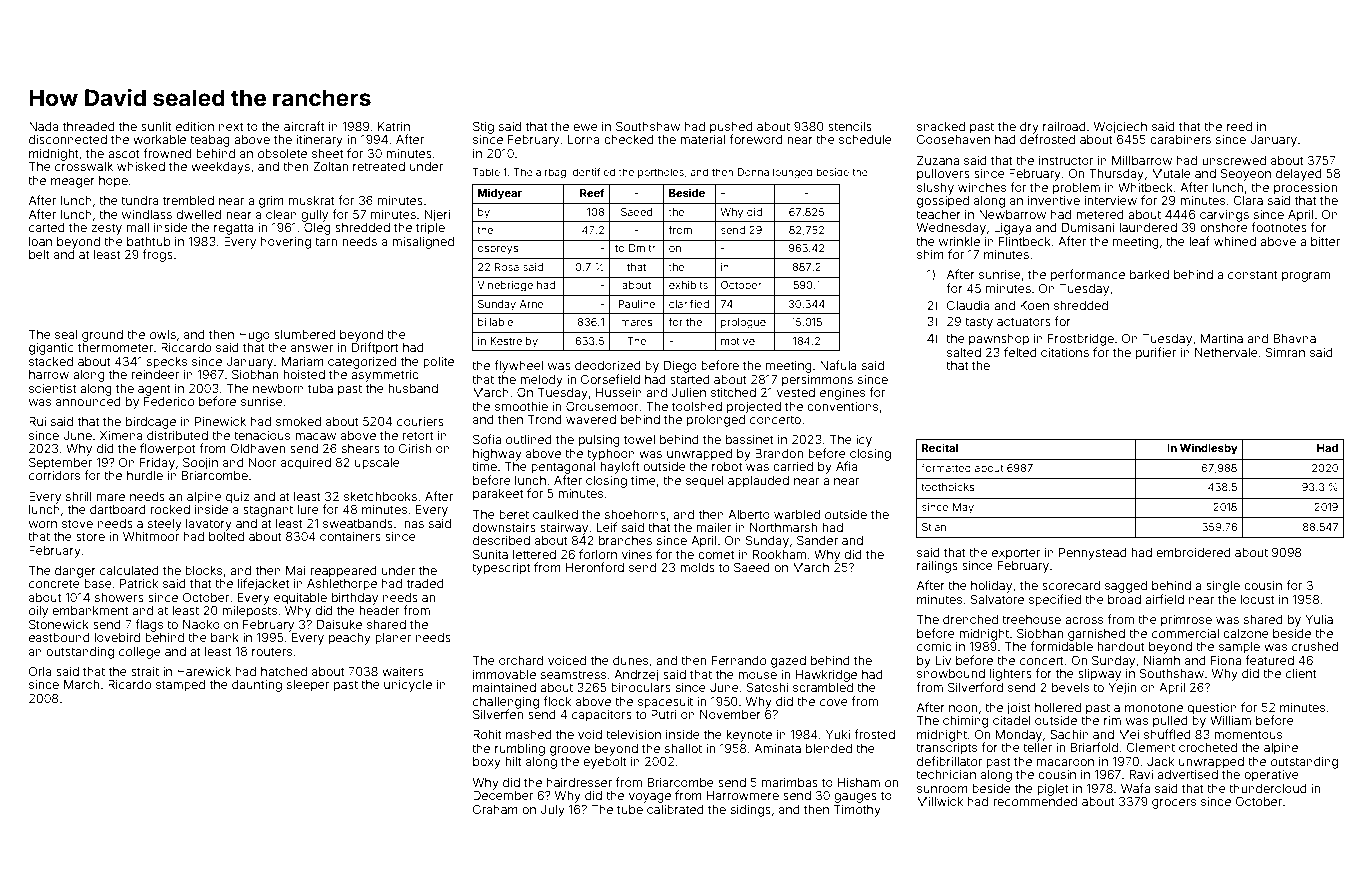 Image resolution: width=1372 pixels, height=887 pixels. Describe the element at coordinates (850, 126) in the page. I see `stencils` at that location.
